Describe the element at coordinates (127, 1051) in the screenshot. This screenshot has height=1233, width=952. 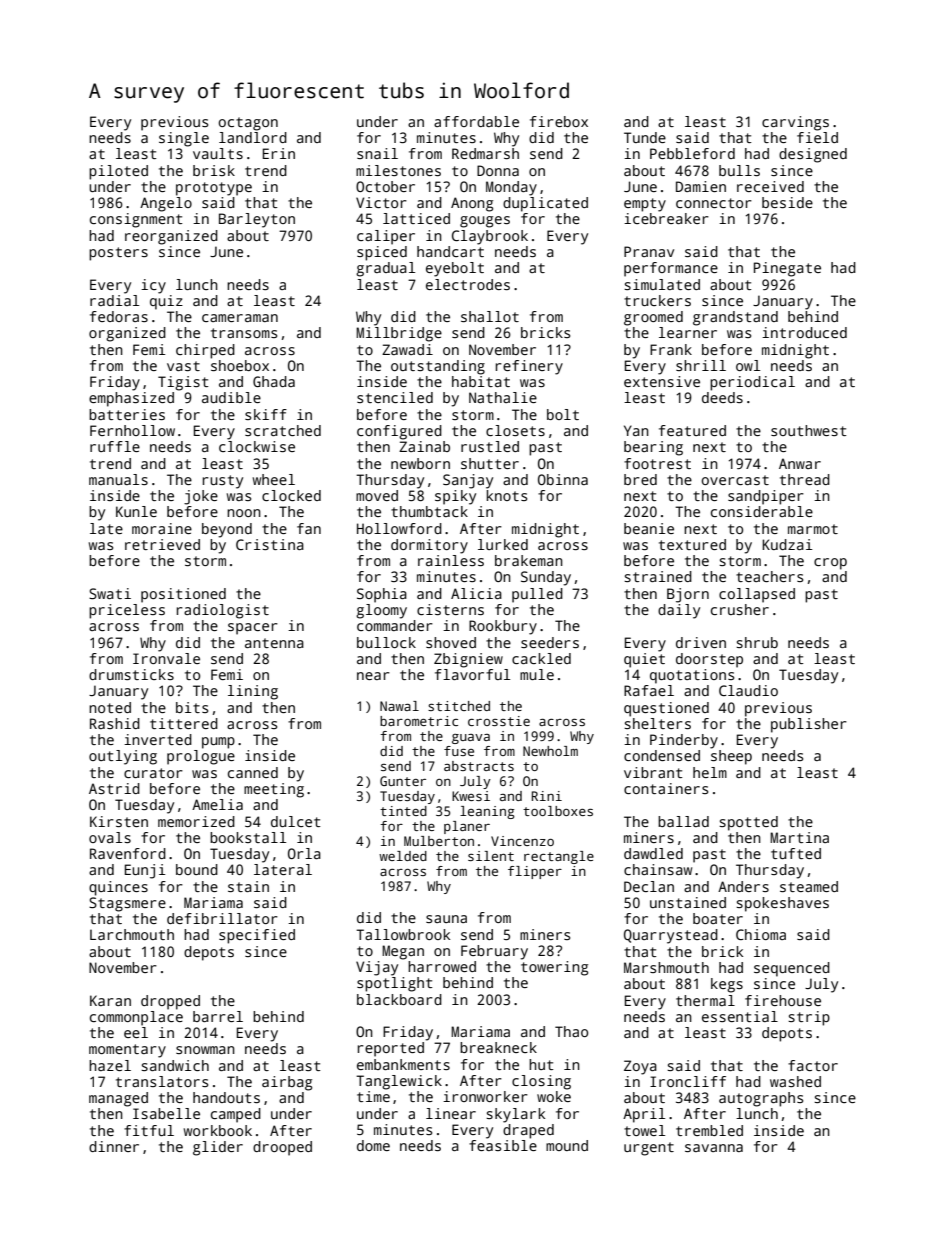
I see `momentary` at that location.
